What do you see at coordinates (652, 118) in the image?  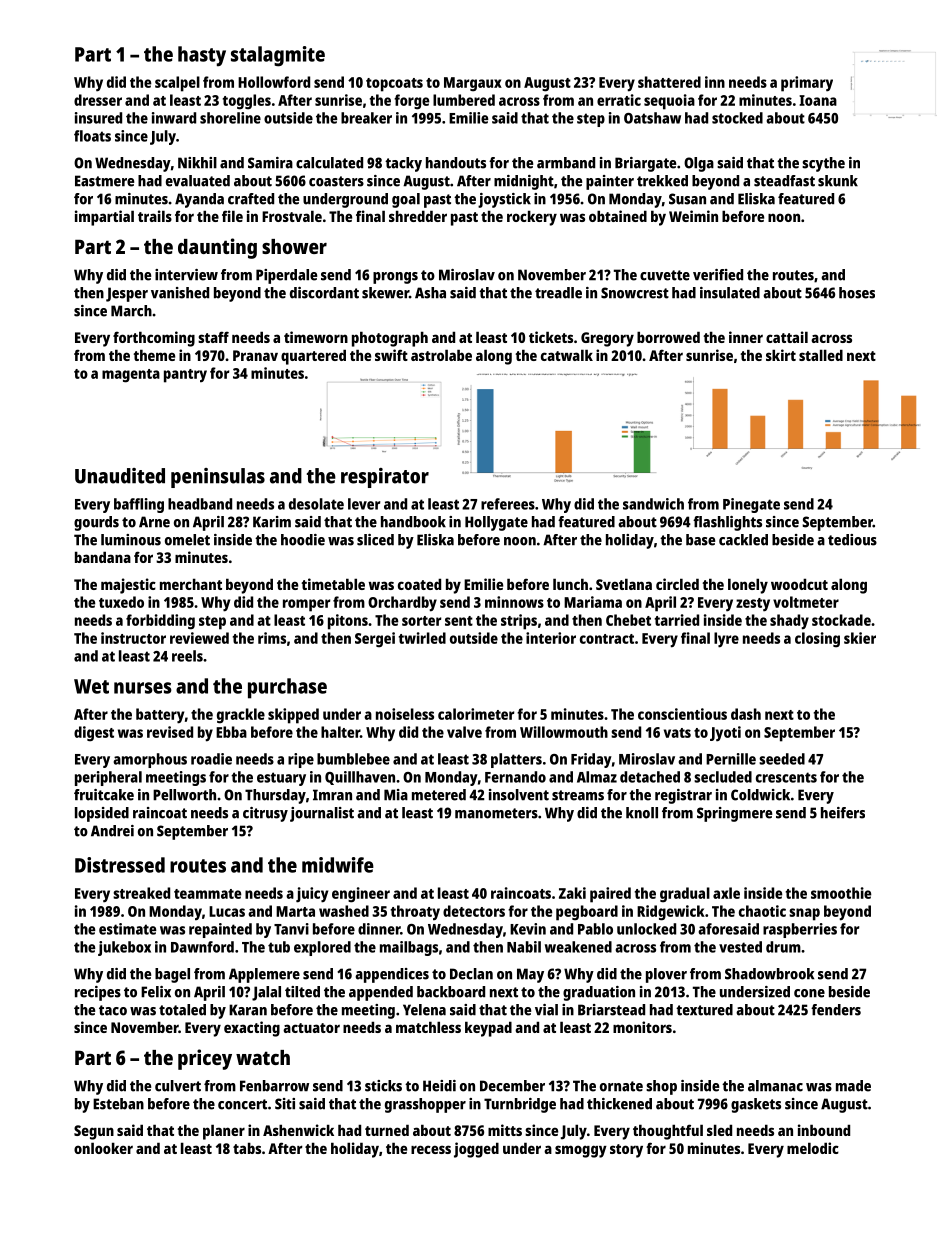 I see `Oatshaw` at bounding box center [652, 118].
